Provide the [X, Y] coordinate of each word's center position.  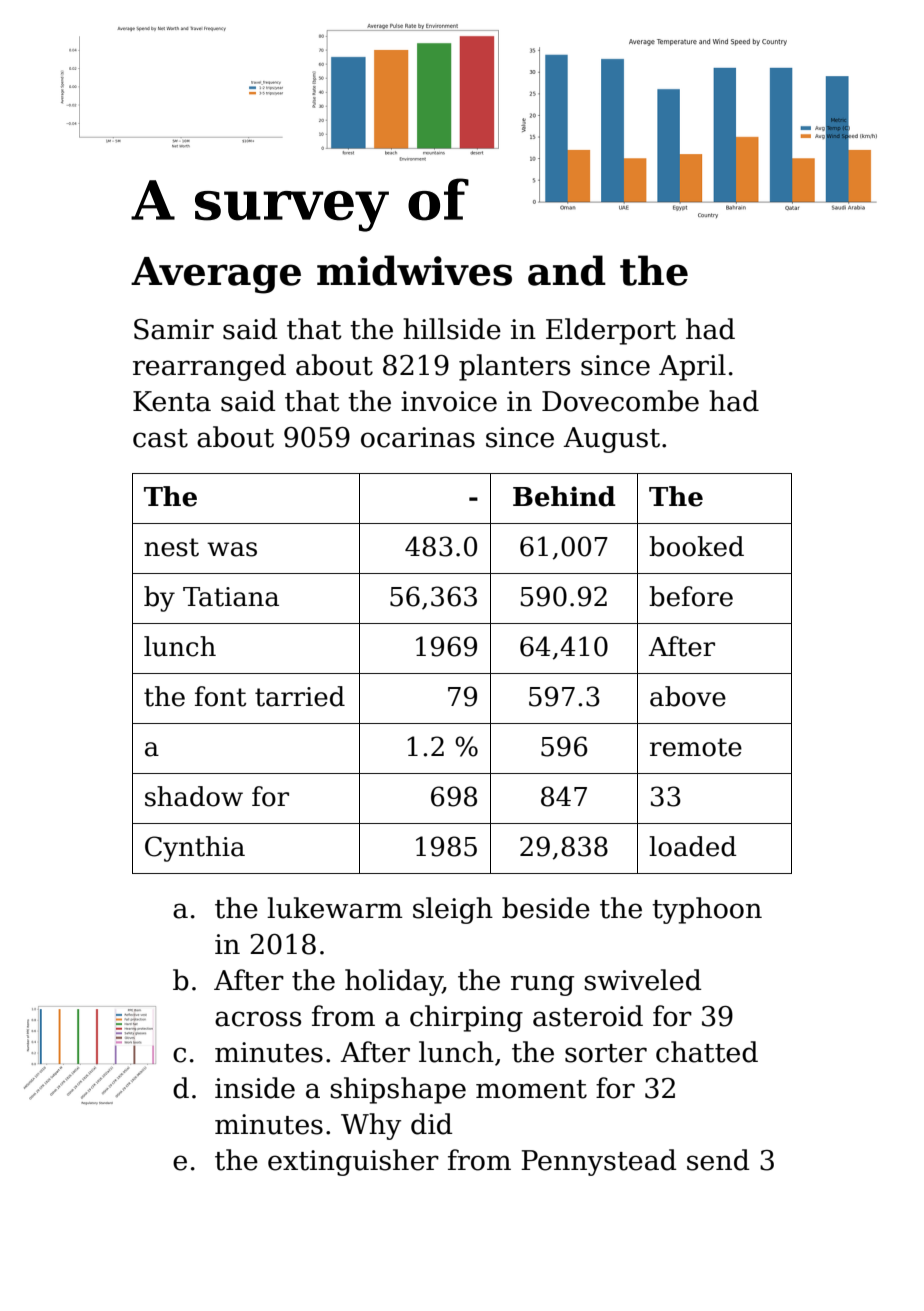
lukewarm [335, 908]
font [220, 696]
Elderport [611, 331]
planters [514, 367]
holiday [394, 982]
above [688, 696]
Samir [174, 329]
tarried [300, 696]
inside [255, 1088]
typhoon [707, 910]
